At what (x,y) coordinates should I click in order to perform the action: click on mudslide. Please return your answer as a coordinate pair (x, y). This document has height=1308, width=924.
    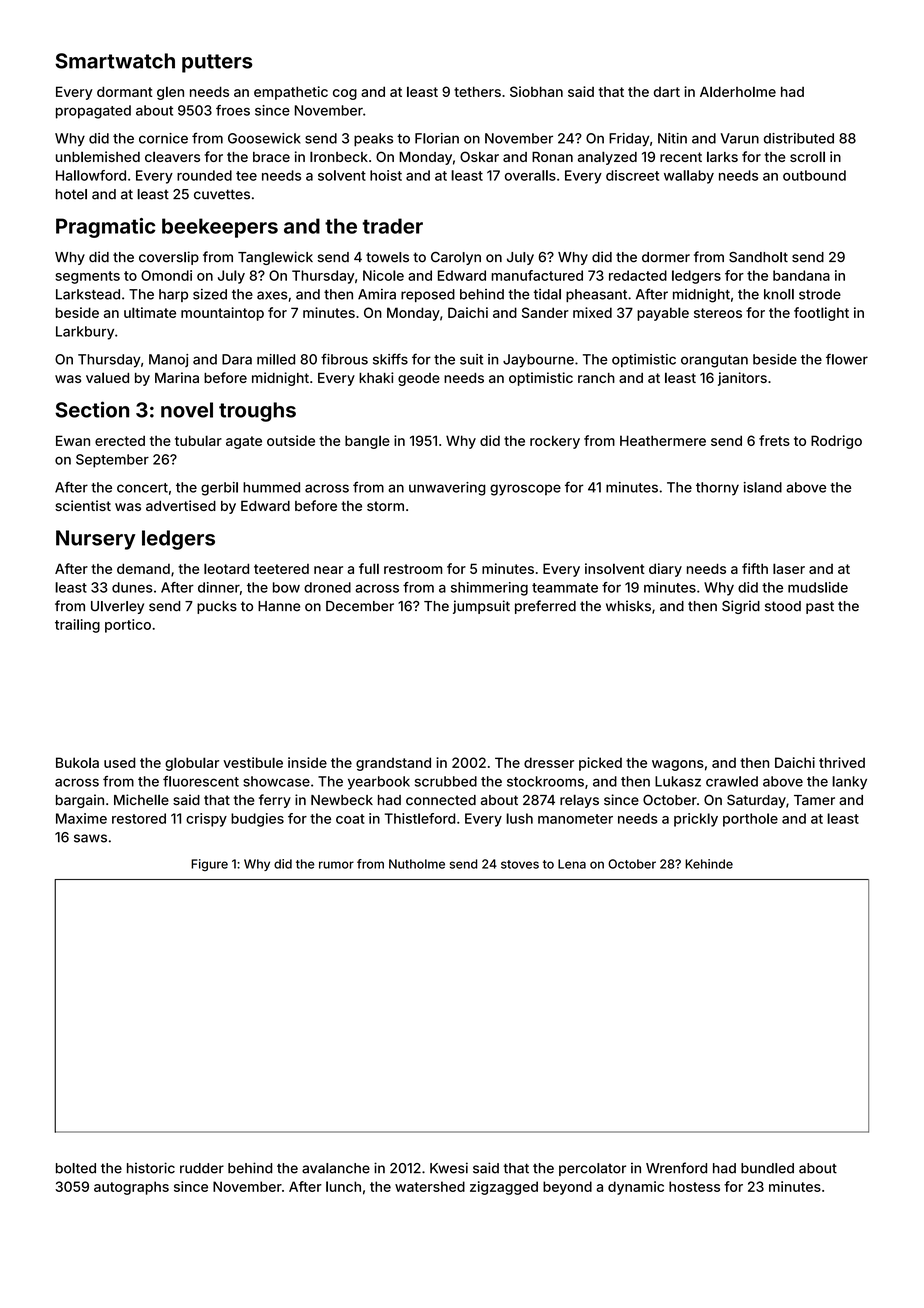
    Looking at the image, I should click on (818, 587).
